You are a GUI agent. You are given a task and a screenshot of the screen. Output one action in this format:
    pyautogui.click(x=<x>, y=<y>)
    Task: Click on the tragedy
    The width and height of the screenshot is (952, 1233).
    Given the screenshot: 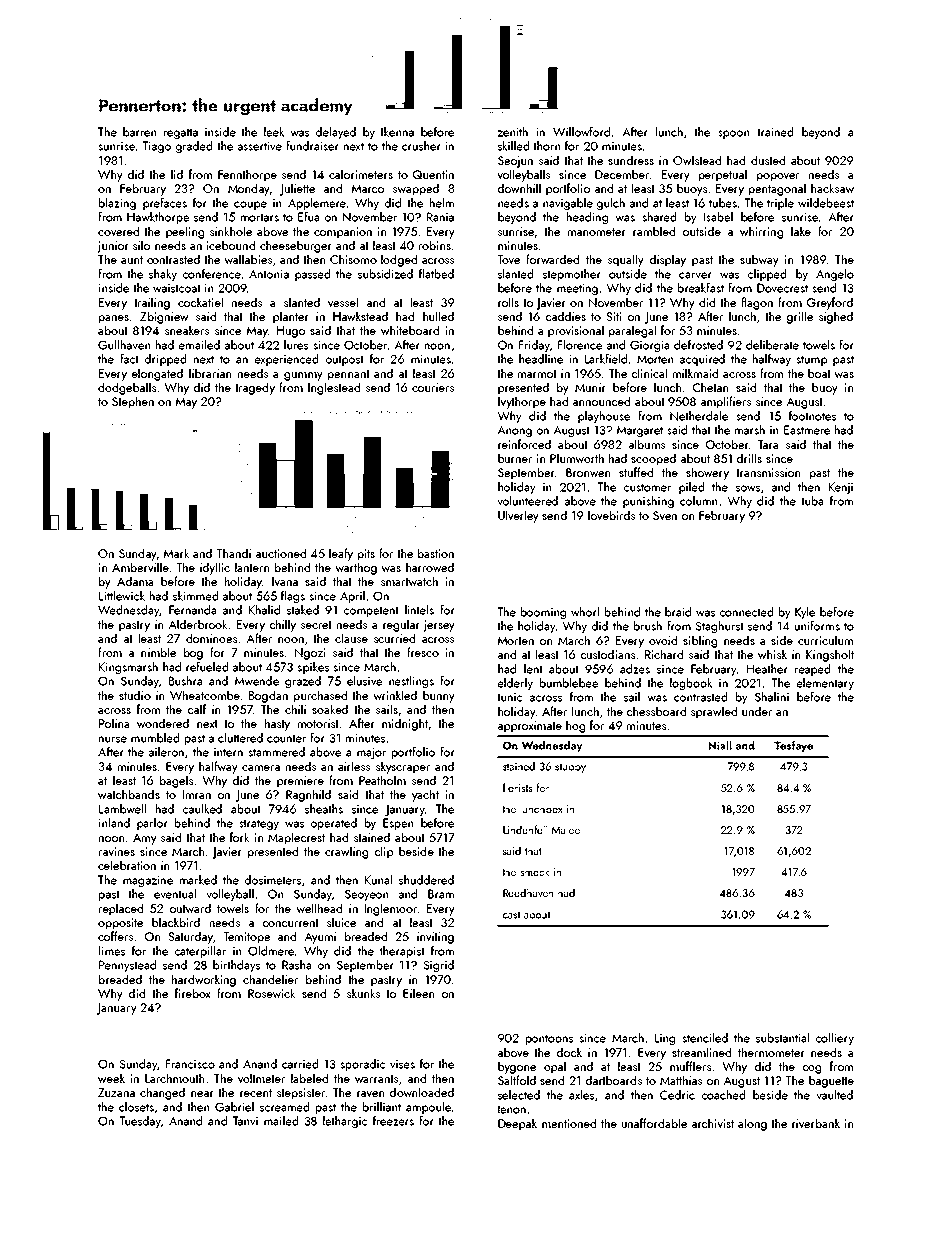 What is the action you would take?
    pyautogui.click(x=255, y=388)
